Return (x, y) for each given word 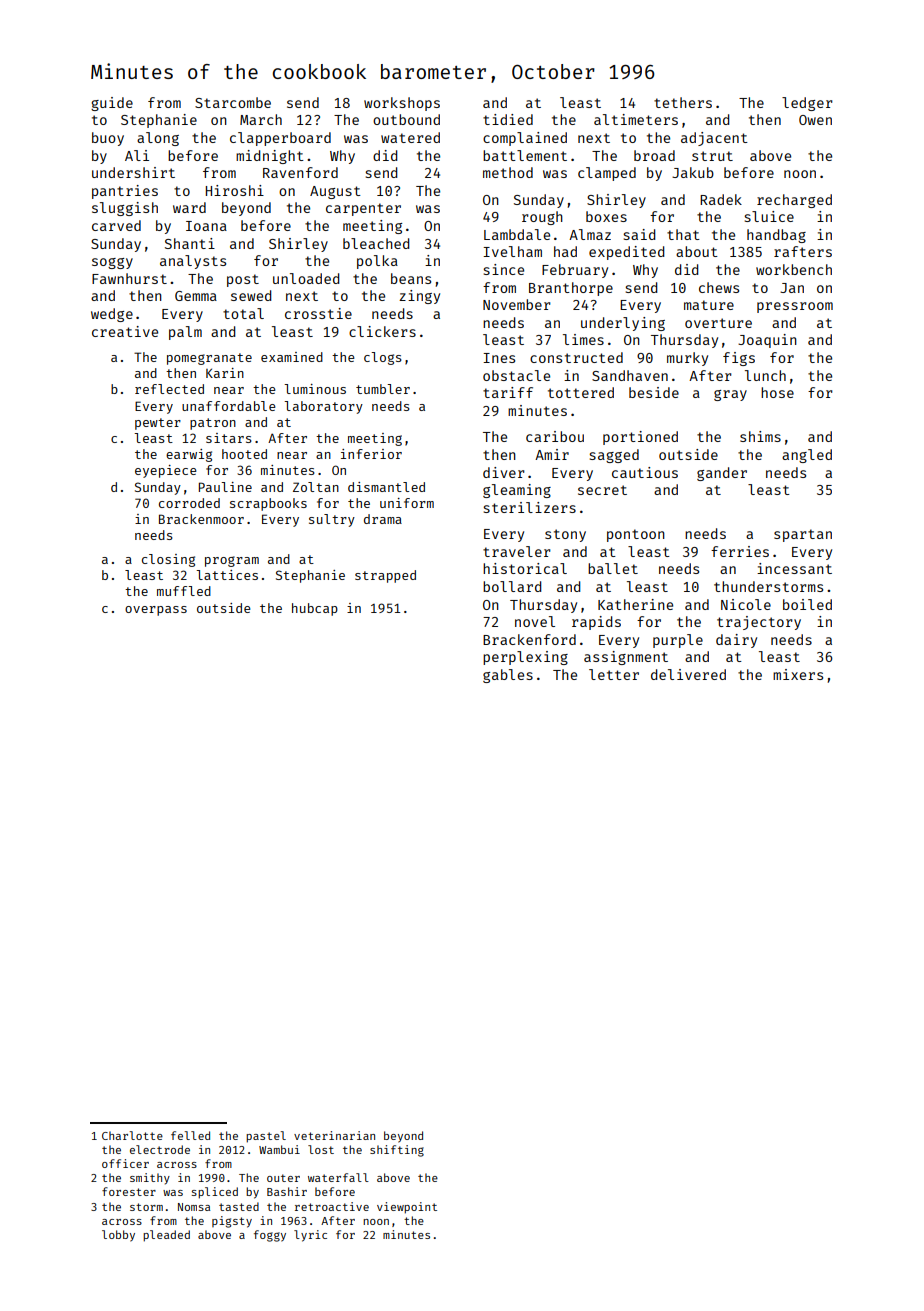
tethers (683, 102)
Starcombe (233, 102)
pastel (266, 1137)
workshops (402, 104)
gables (508, 676)
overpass (156, 611)
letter (614, 674)
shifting (397, 1151)
